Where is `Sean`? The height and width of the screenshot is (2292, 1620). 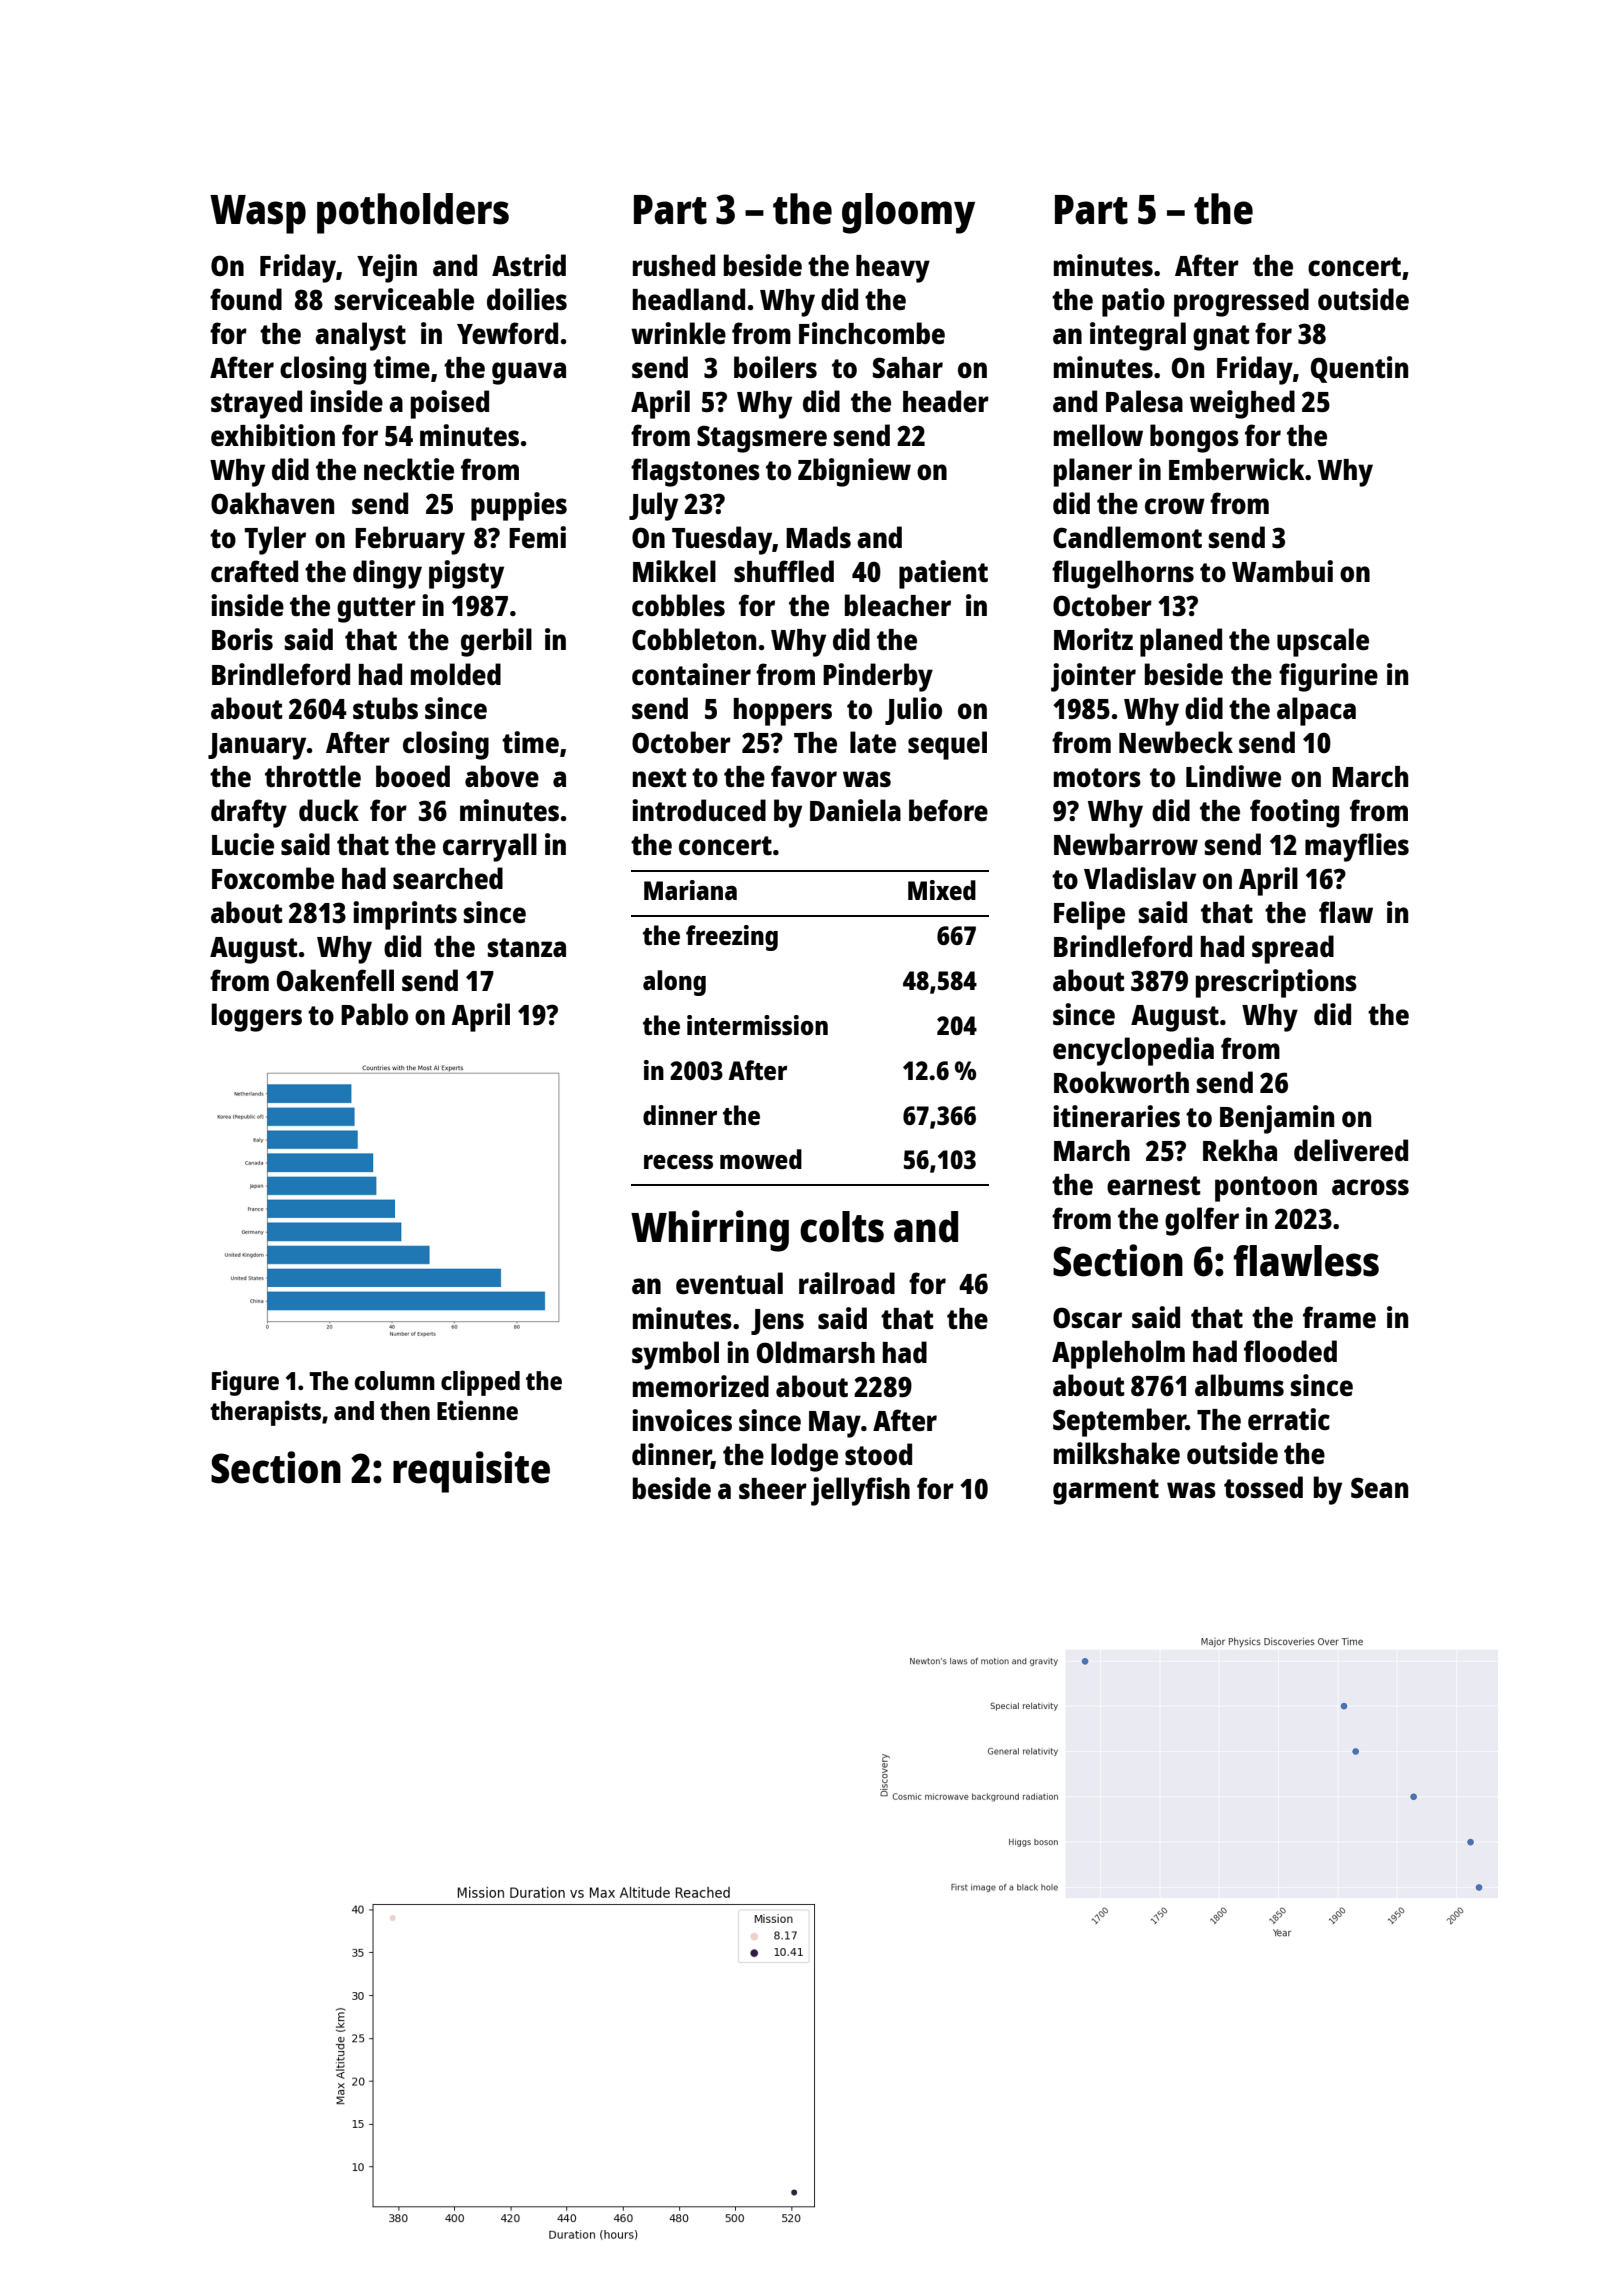 Sean is located at coordinates (1379, 1487).
